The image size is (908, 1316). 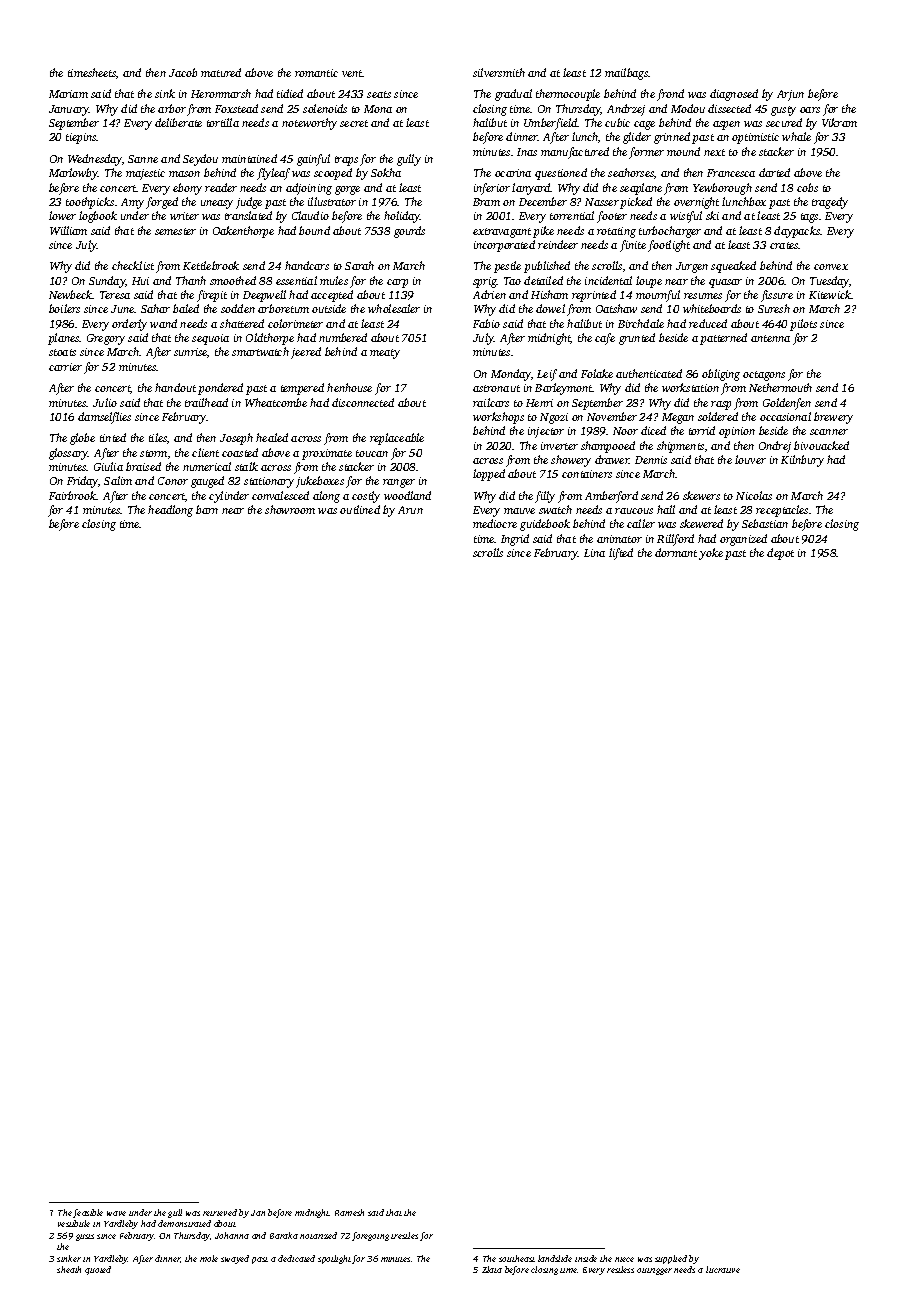 I want to click on depot, so click(x=780, y=554).
